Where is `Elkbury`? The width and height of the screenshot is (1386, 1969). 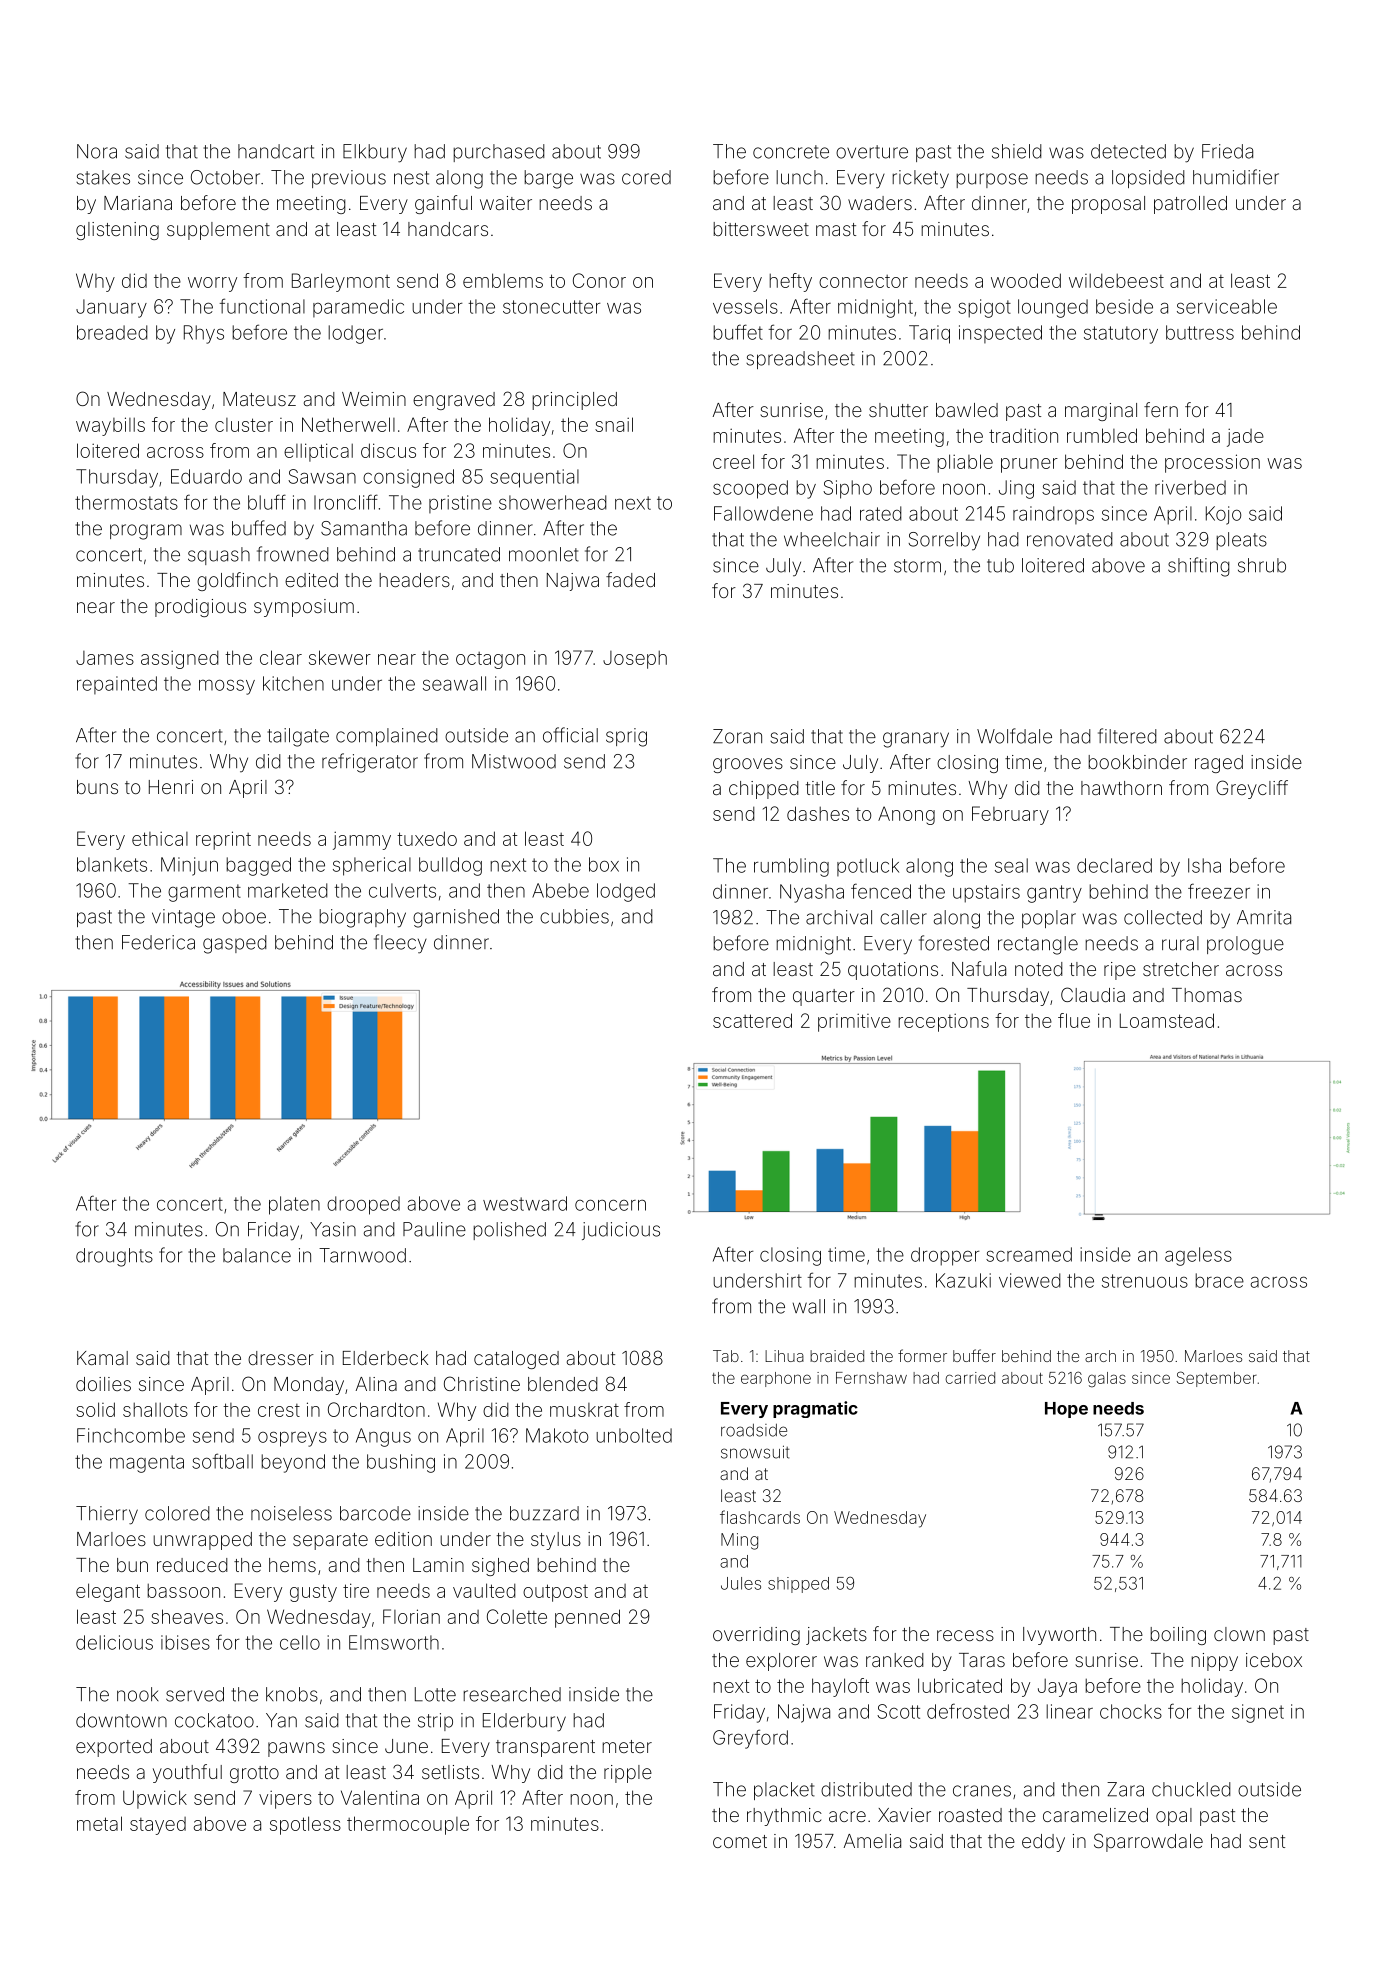 Elkbury is located at coordinates (375, 153).
